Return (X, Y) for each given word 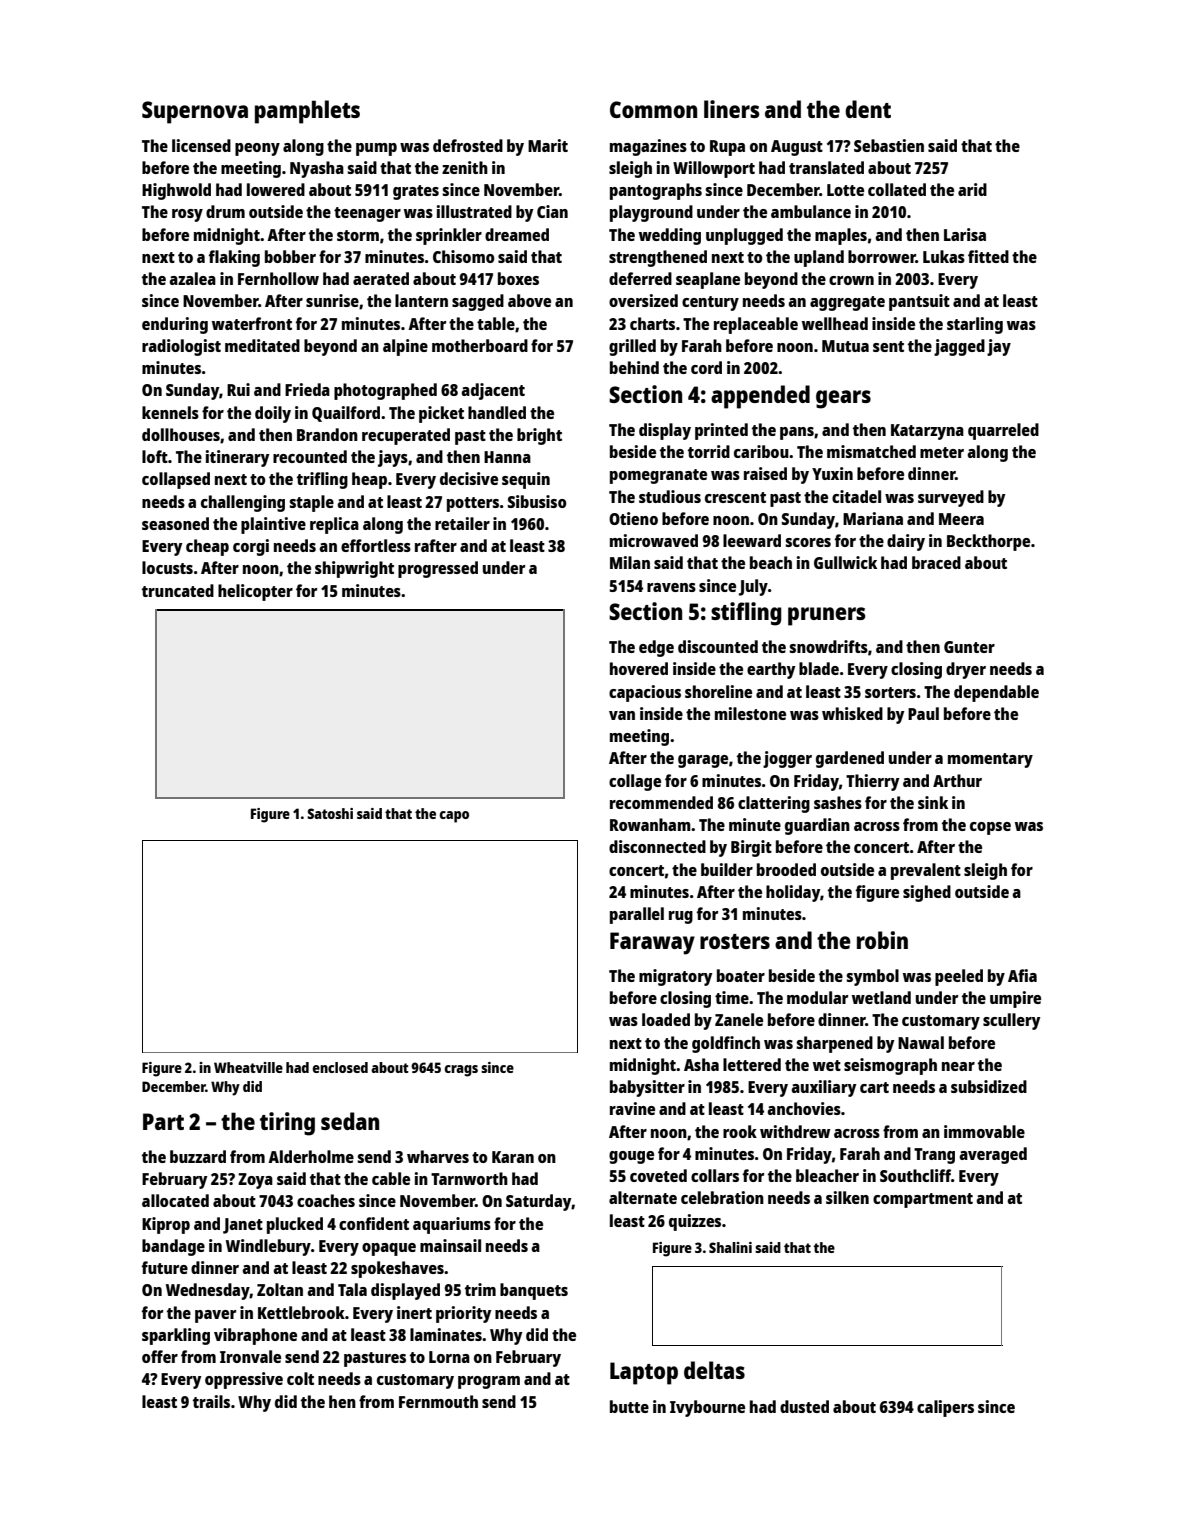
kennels (170, 412)
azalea (192, 278)
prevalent (926, 871)
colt (300, 1378)
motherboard (480, 345)
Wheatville (248, 1067)
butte (629, 1406)
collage (635, 782)
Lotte (845, 190)
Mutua (845, 346)
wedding (670, 236)
